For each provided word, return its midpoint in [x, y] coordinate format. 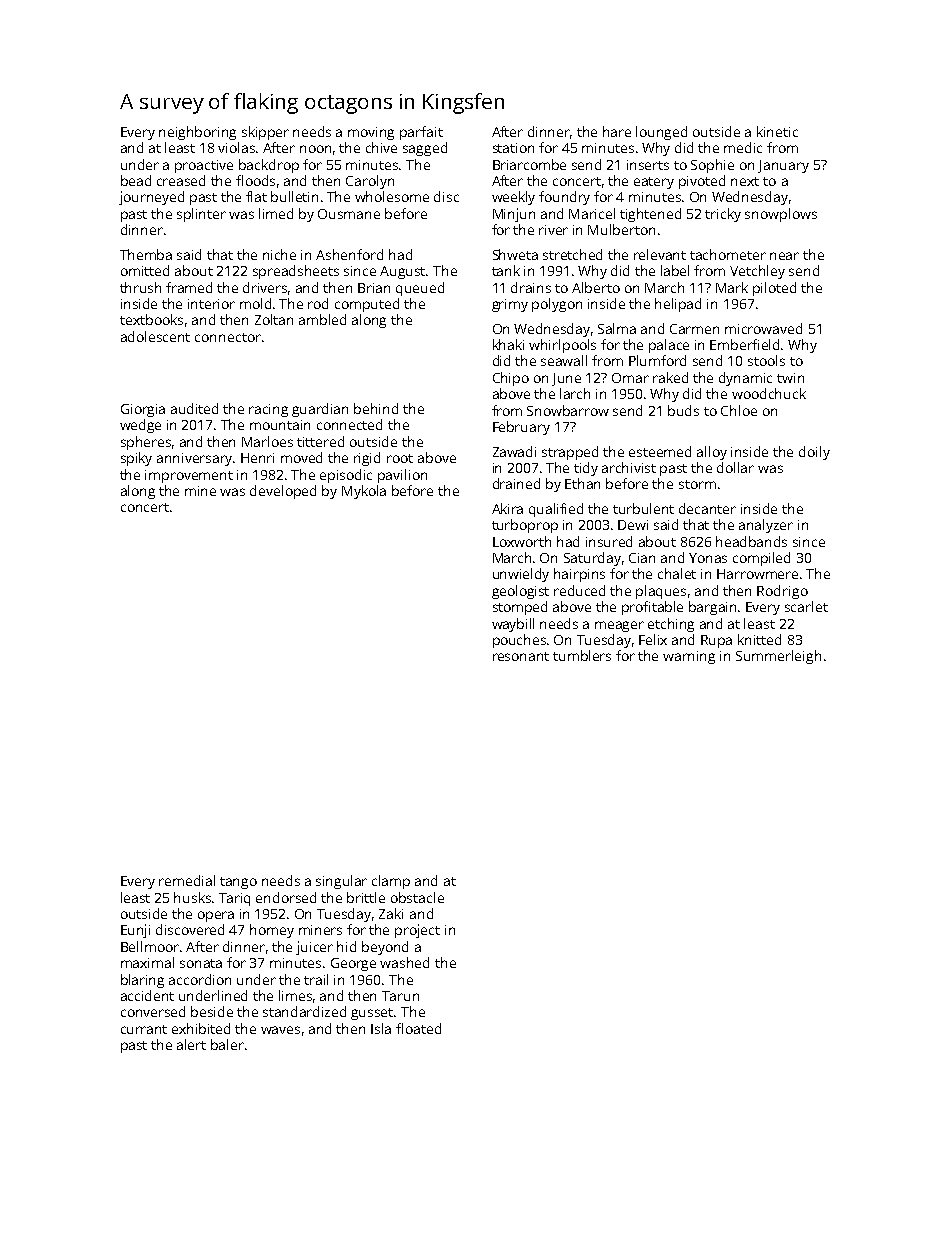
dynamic [745, 379]
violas [236, 147]
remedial [187, 880]
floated [418, 1028]
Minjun [514, 215]
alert [191, 1044]
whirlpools [562, 346]
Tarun [400, 996]
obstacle [417, 897]
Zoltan [274, 319]
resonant [521, 656]
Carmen [694, 329]
